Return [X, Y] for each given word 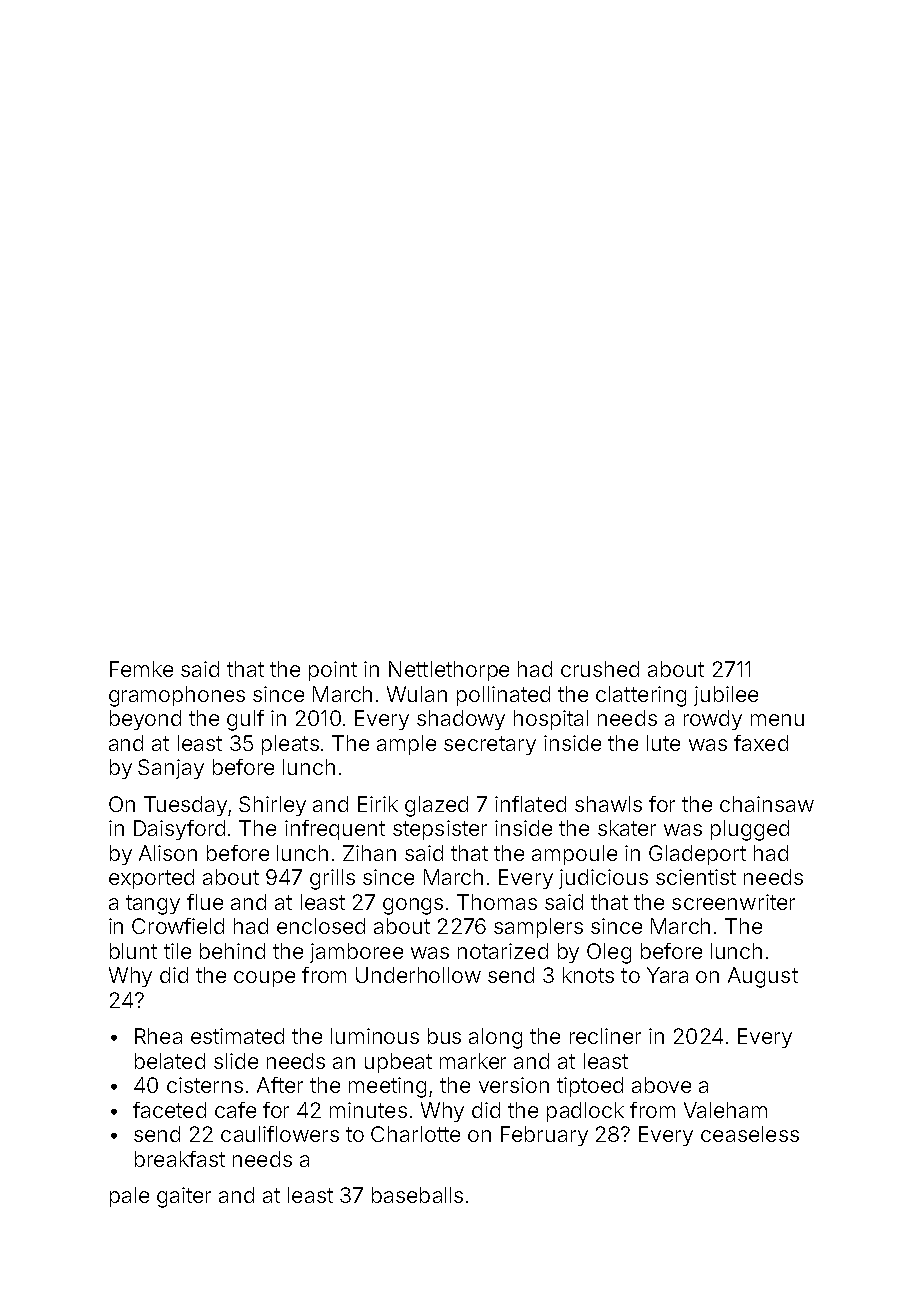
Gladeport [697, 855]
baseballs [417, 1195]
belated [170, 1061]
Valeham [725, 1110]
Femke [141, 669]
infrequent [335, 830]
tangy [153, 905]
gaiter [184, 1197]
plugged [750, 830]
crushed [600, 669]
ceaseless [750, 1134]
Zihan [369, 853]
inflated [530, 804]
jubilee [726, 696]
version [514, 1085]
